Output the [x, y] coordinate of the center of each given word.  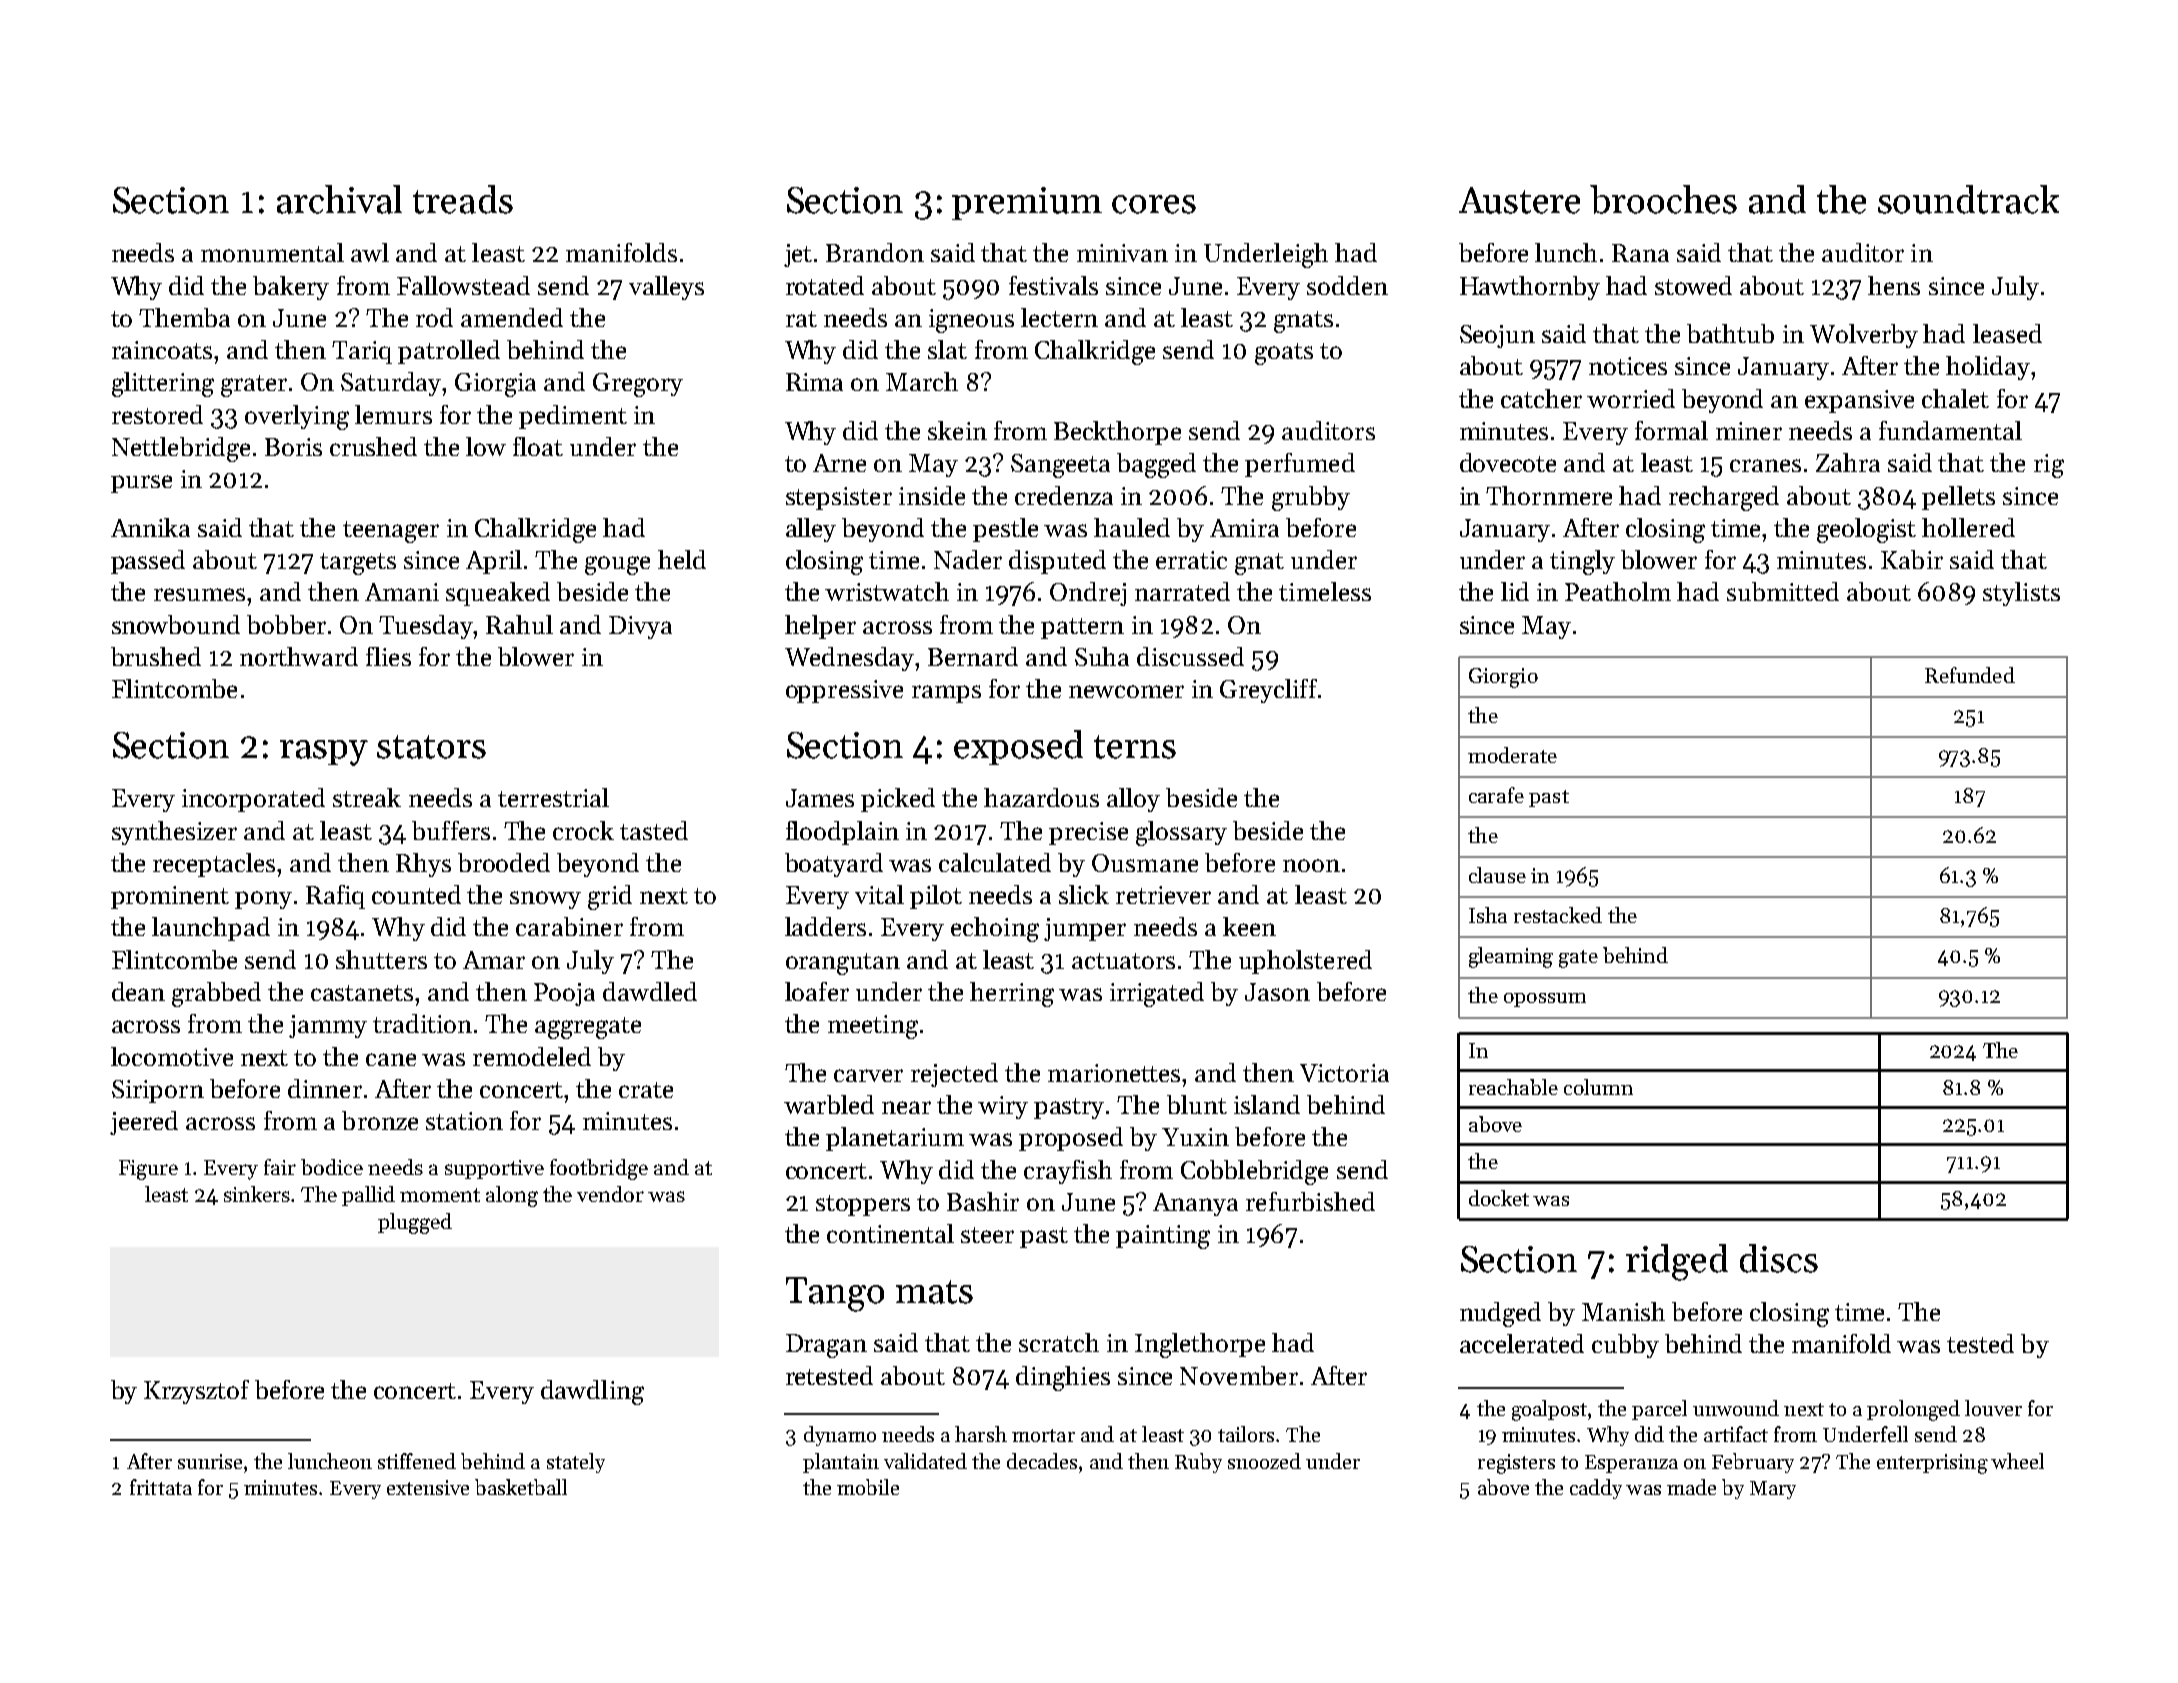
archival [339, 199]
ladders [825, 926]
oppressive [844, 691]
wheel [2017, 1461]
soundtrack [1968, 199]
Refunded [1970, 675]
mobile [868, 1487]
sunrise [210, 1461]
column [1598, 1087]
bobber [286, 624]
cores [1154, 204]
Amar [494, 960]
